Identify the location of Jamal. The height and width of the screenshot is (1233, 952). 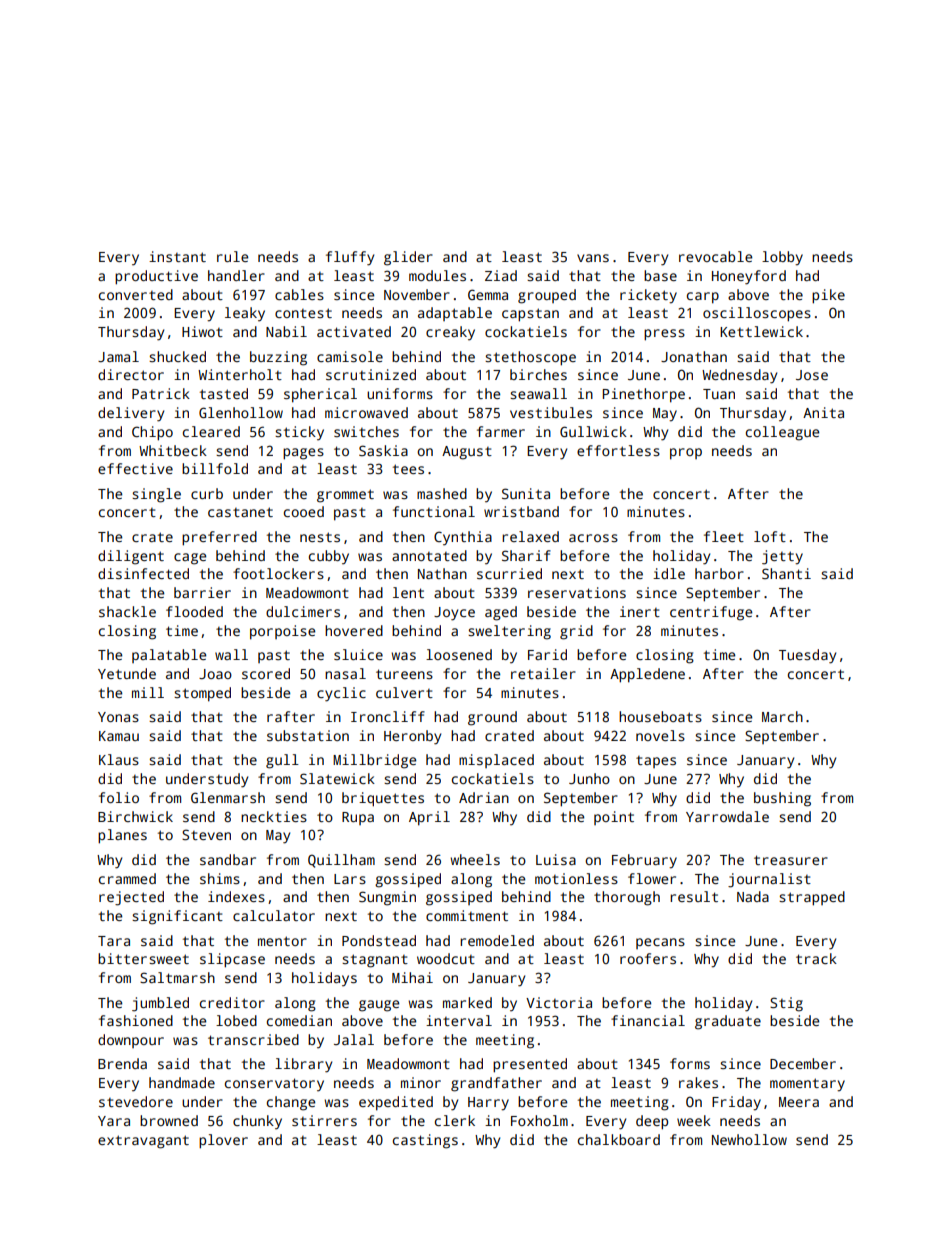
(118, 356).
